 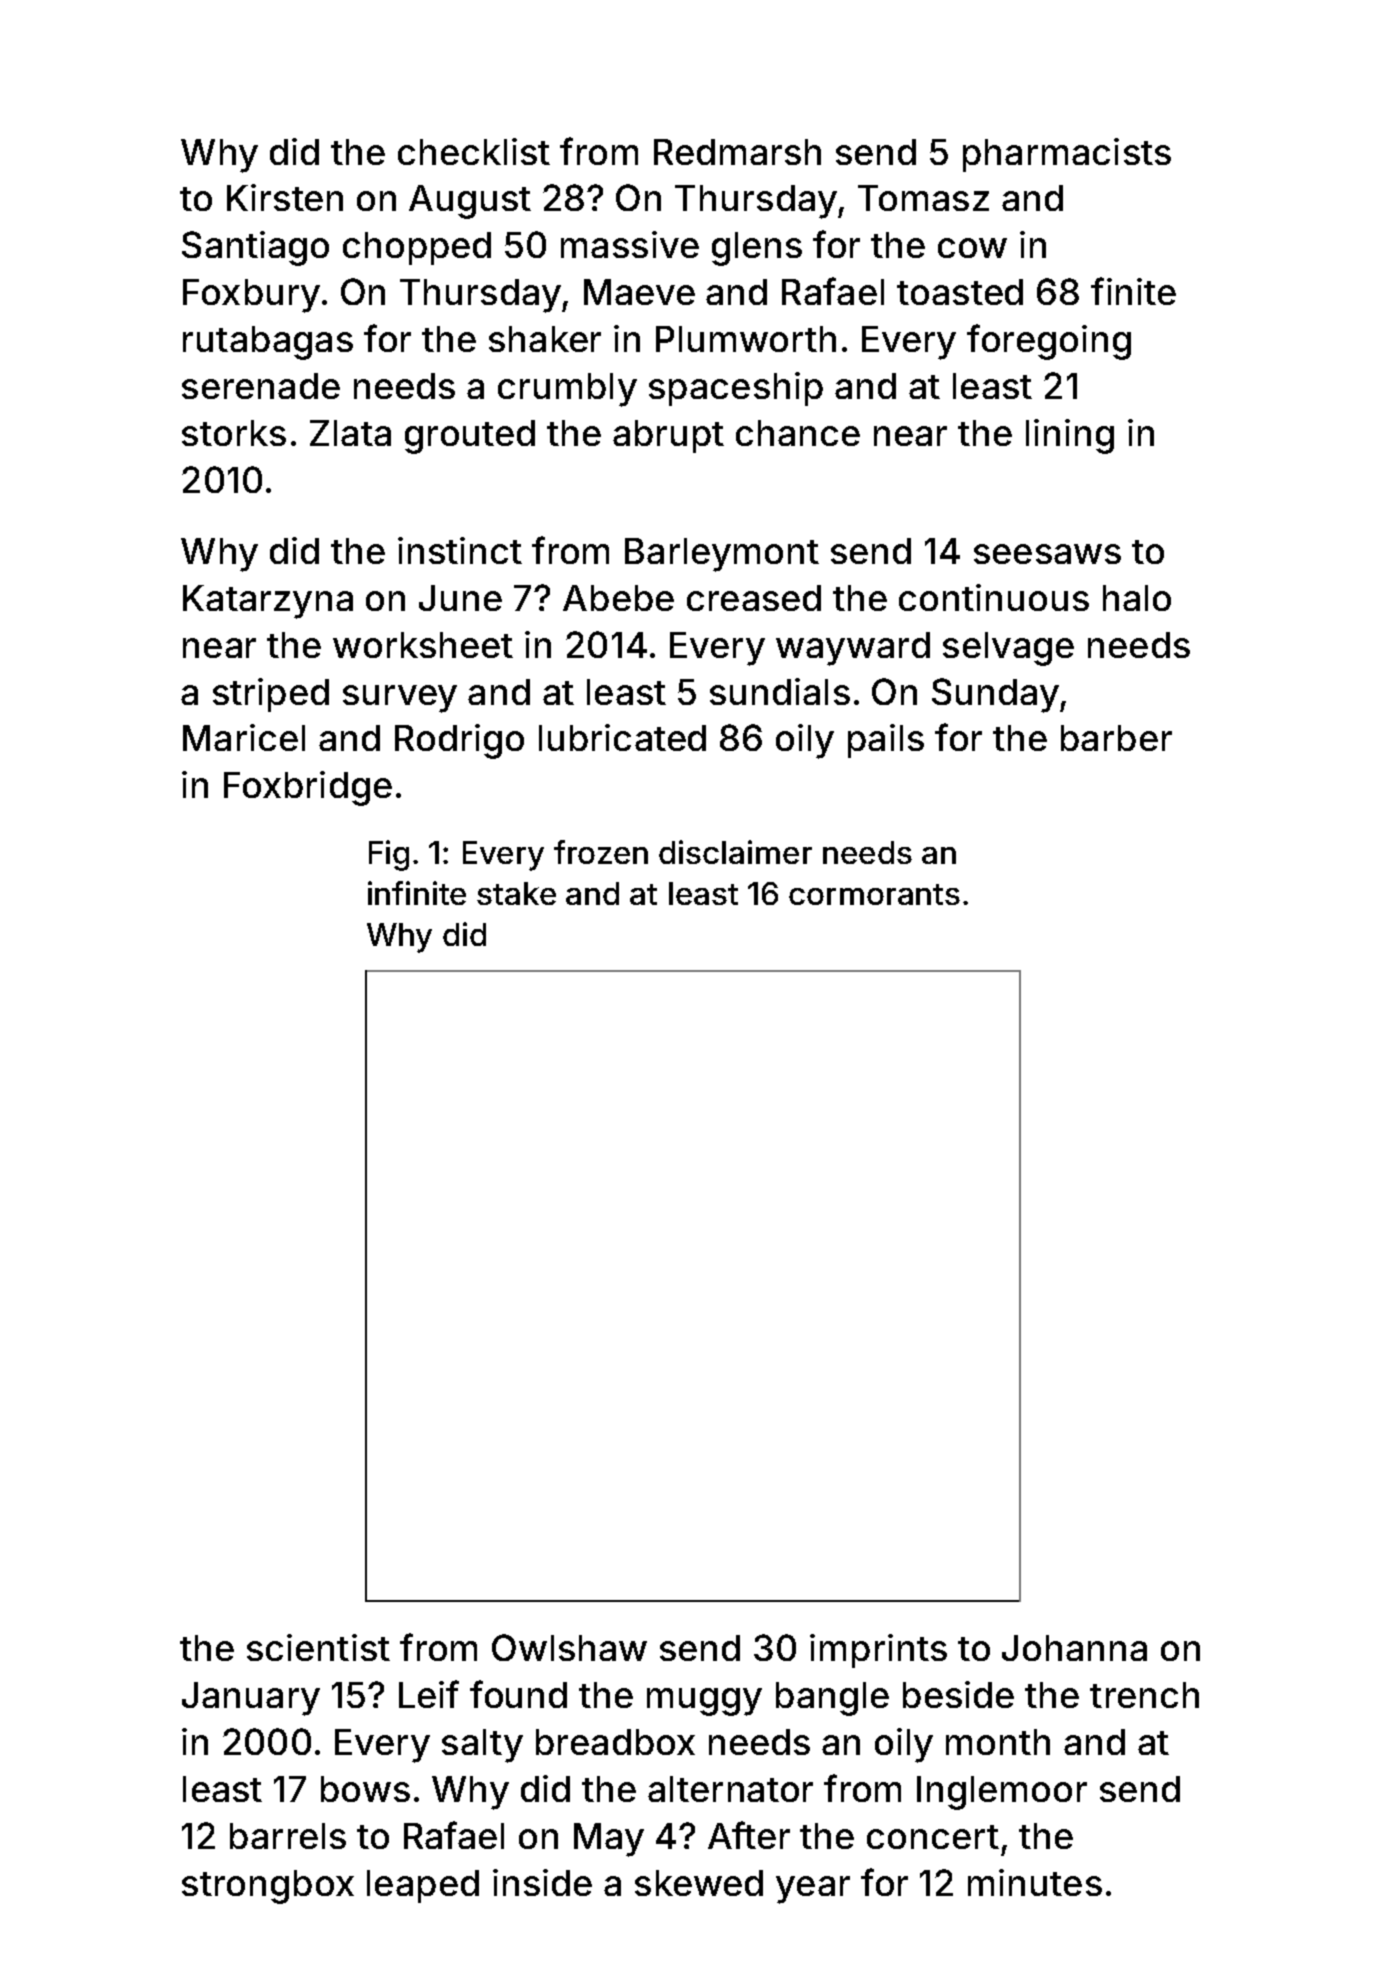 I want to click on June, so click(x=460, y=598).
